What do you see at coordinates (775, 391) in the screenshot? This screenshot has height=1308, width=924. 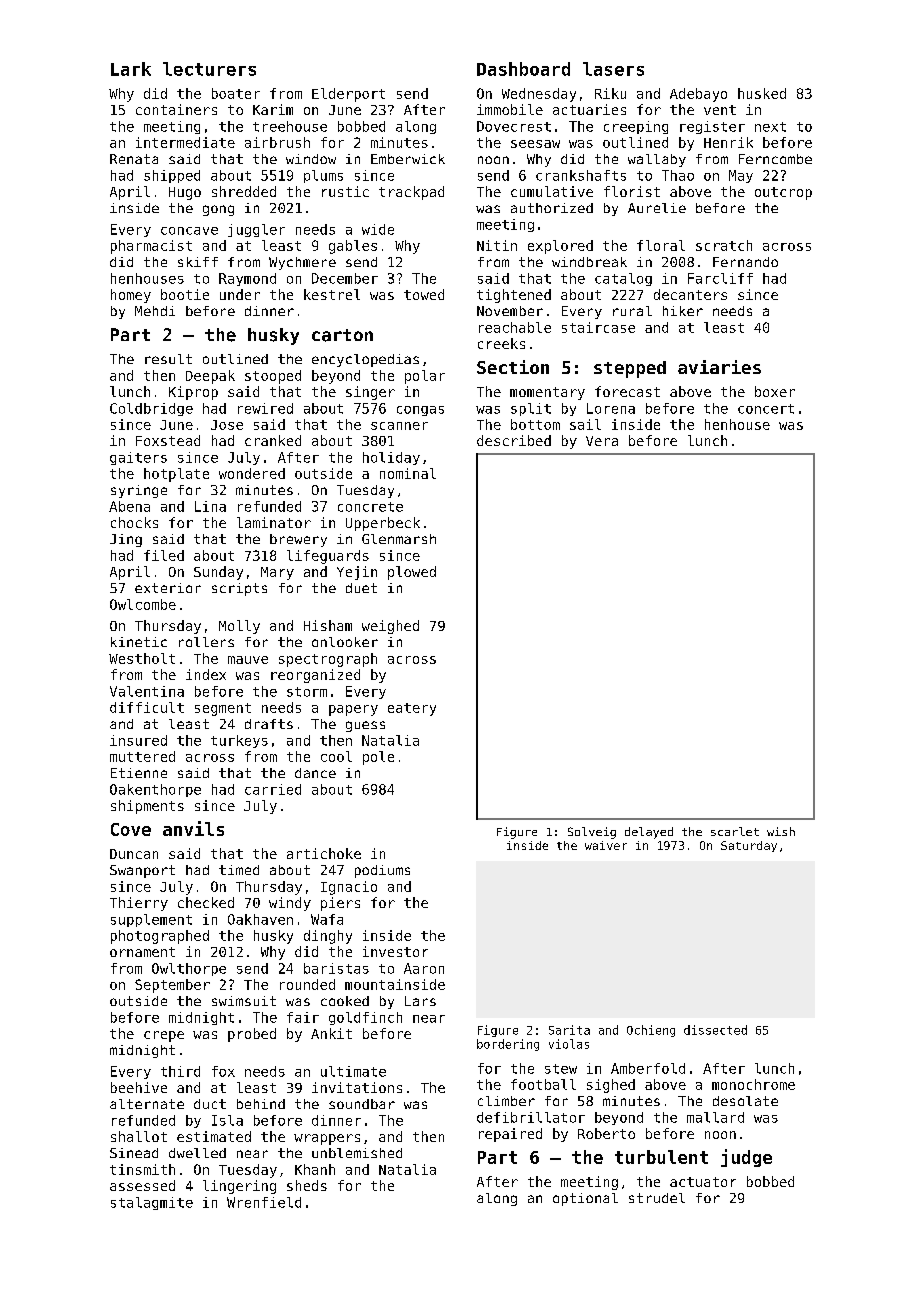 I see `boxer` at bounding box center [775, 391].
